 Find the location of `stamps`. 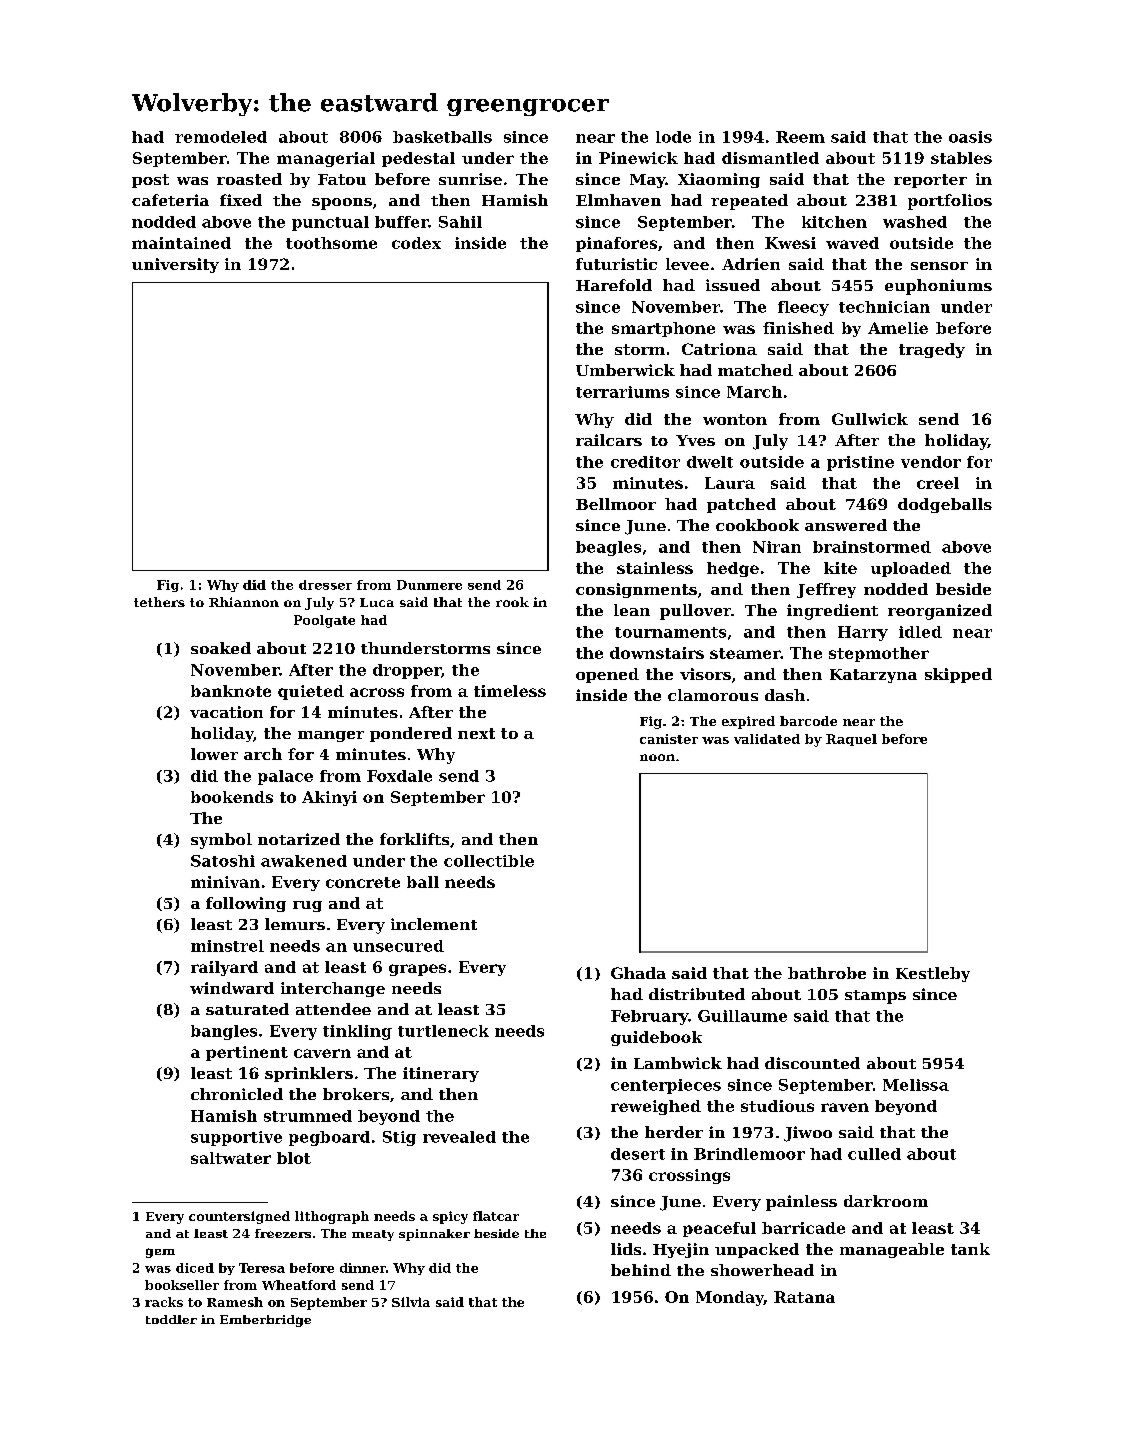

stamps is located at coordinates (875, 997).
